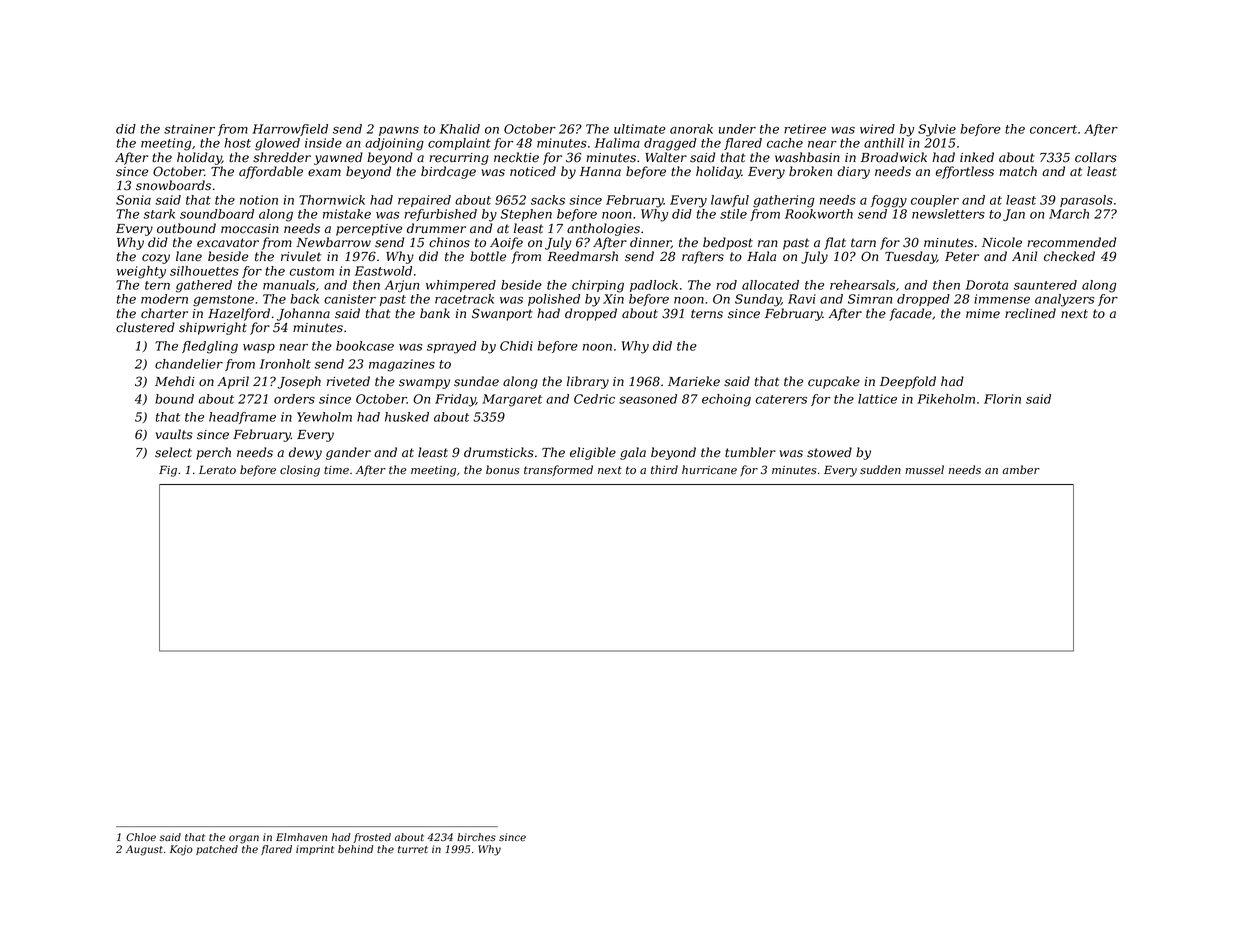 This page has width=1233, height=952. What do you see at coordinates (558, 470) in the page?
I see `transformed` at bounding box center [558, 470].
